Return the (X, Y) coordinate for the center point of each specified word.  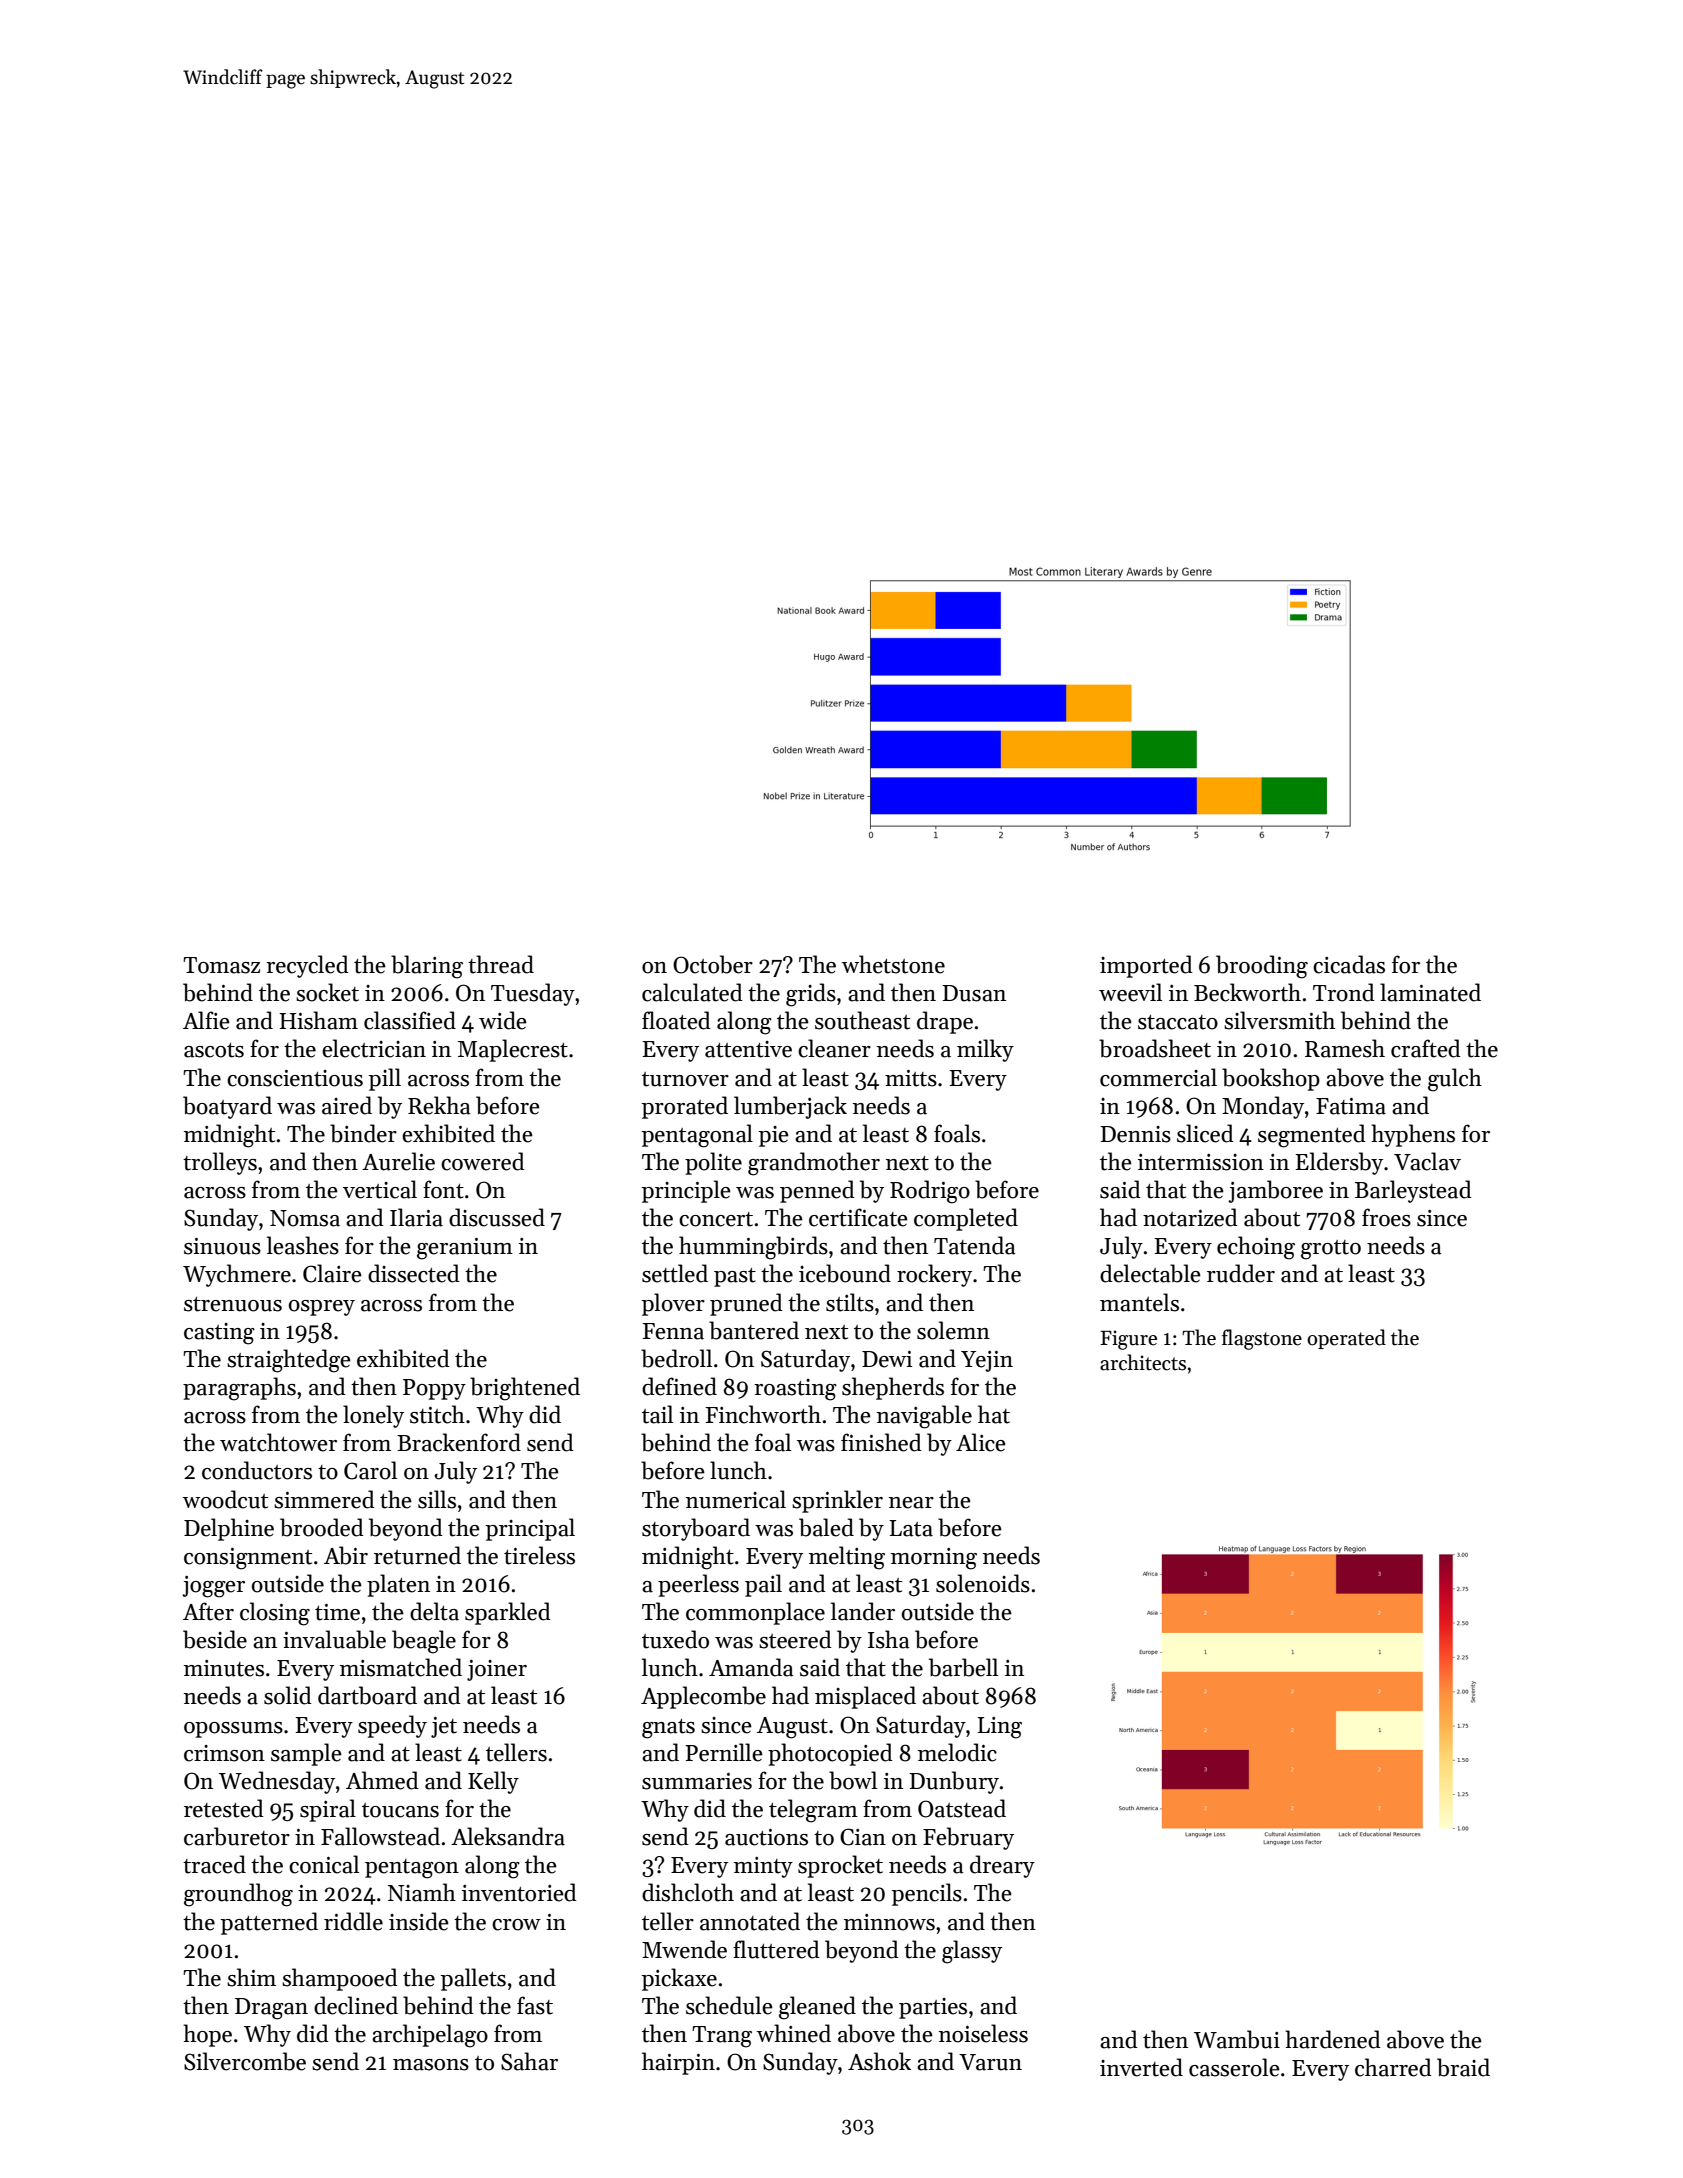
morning (934, 1559)
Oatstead (962, 1808)
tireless (539, 1555)
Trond (1344, 992)
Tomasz (221, 965)
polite (713, 1163)
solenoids (983, 1583)
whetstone (893, 964)
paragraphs (239, 1389)
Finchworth (763, 1414)
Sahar (529, 2061)
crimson (224, 1753)
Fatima (1351, 1106)
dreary (1002, 1866)
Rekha (439, 1105)
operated (1346, 1339)
